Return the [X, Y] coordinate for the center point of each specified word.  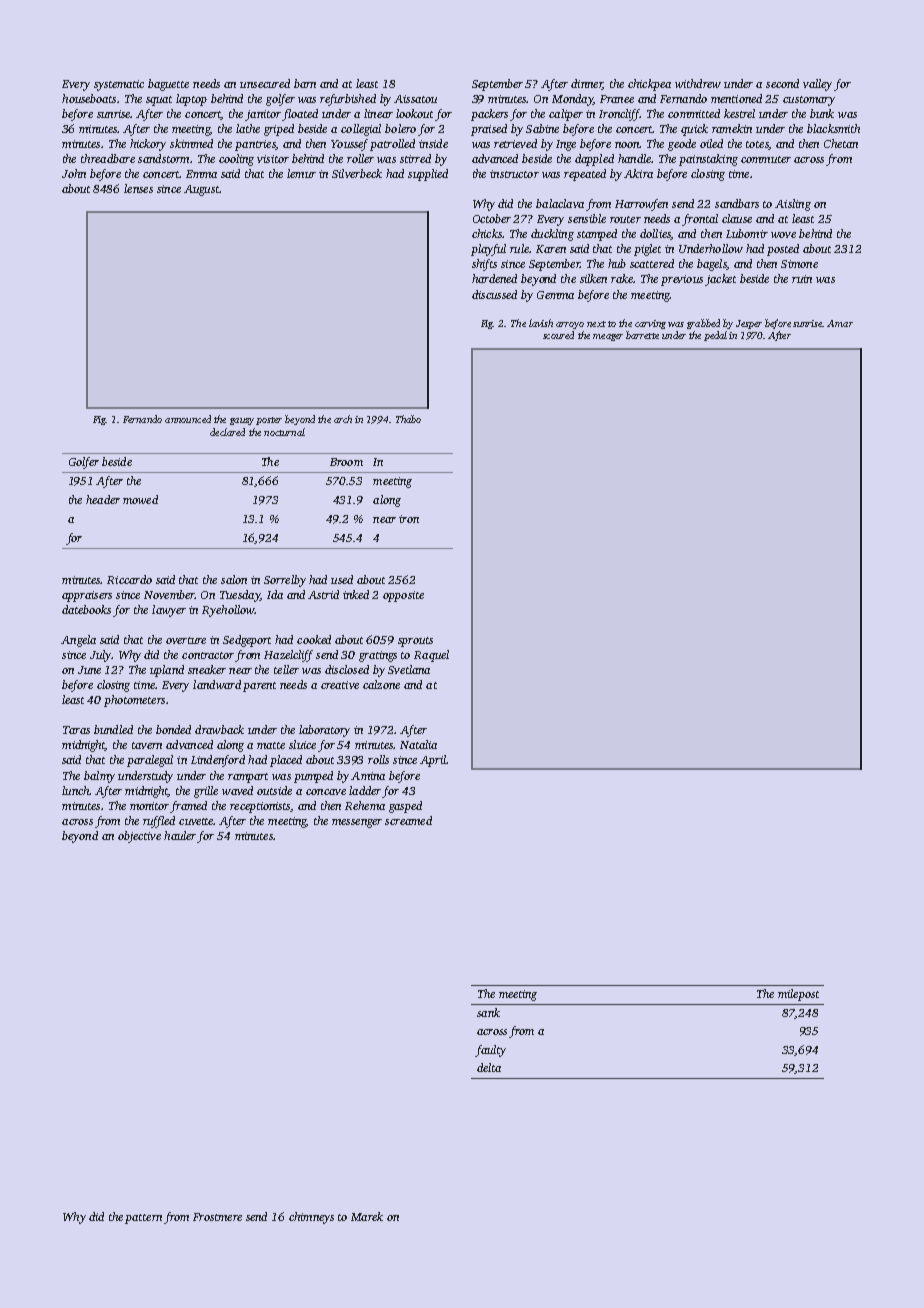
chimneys [311, 1218]
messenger [357, 823]
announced [188, 419]
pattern [143, 1219]
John [74, 173]
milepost [798, 995]
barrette [642, 335]
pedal [715, 336]
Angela [78, 641]
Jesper [749, 324]
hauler [180, 835]
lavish [541, 323]
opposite [403, 596]
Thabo [408, 419]
